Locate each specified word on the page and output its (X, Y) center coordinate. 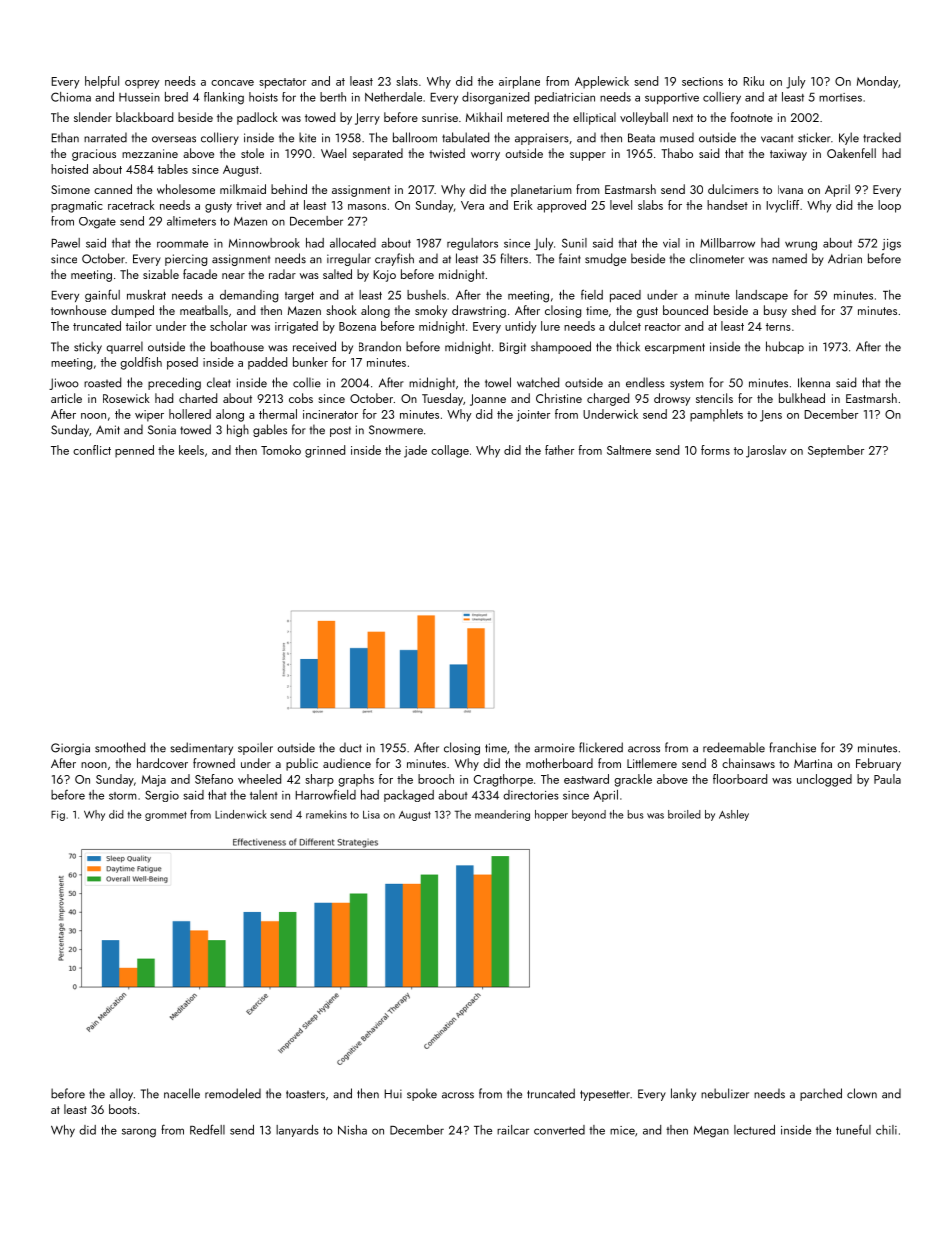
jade (415, 451)
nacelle (182, 1093)
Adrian (845, 258)
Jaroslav (766, 451)
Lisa (371, 815)
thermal (278, 414)
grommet (166, 816)
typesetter (605, 1095)
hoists (263, 97)
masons (367, 207)
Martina (813, 763)
